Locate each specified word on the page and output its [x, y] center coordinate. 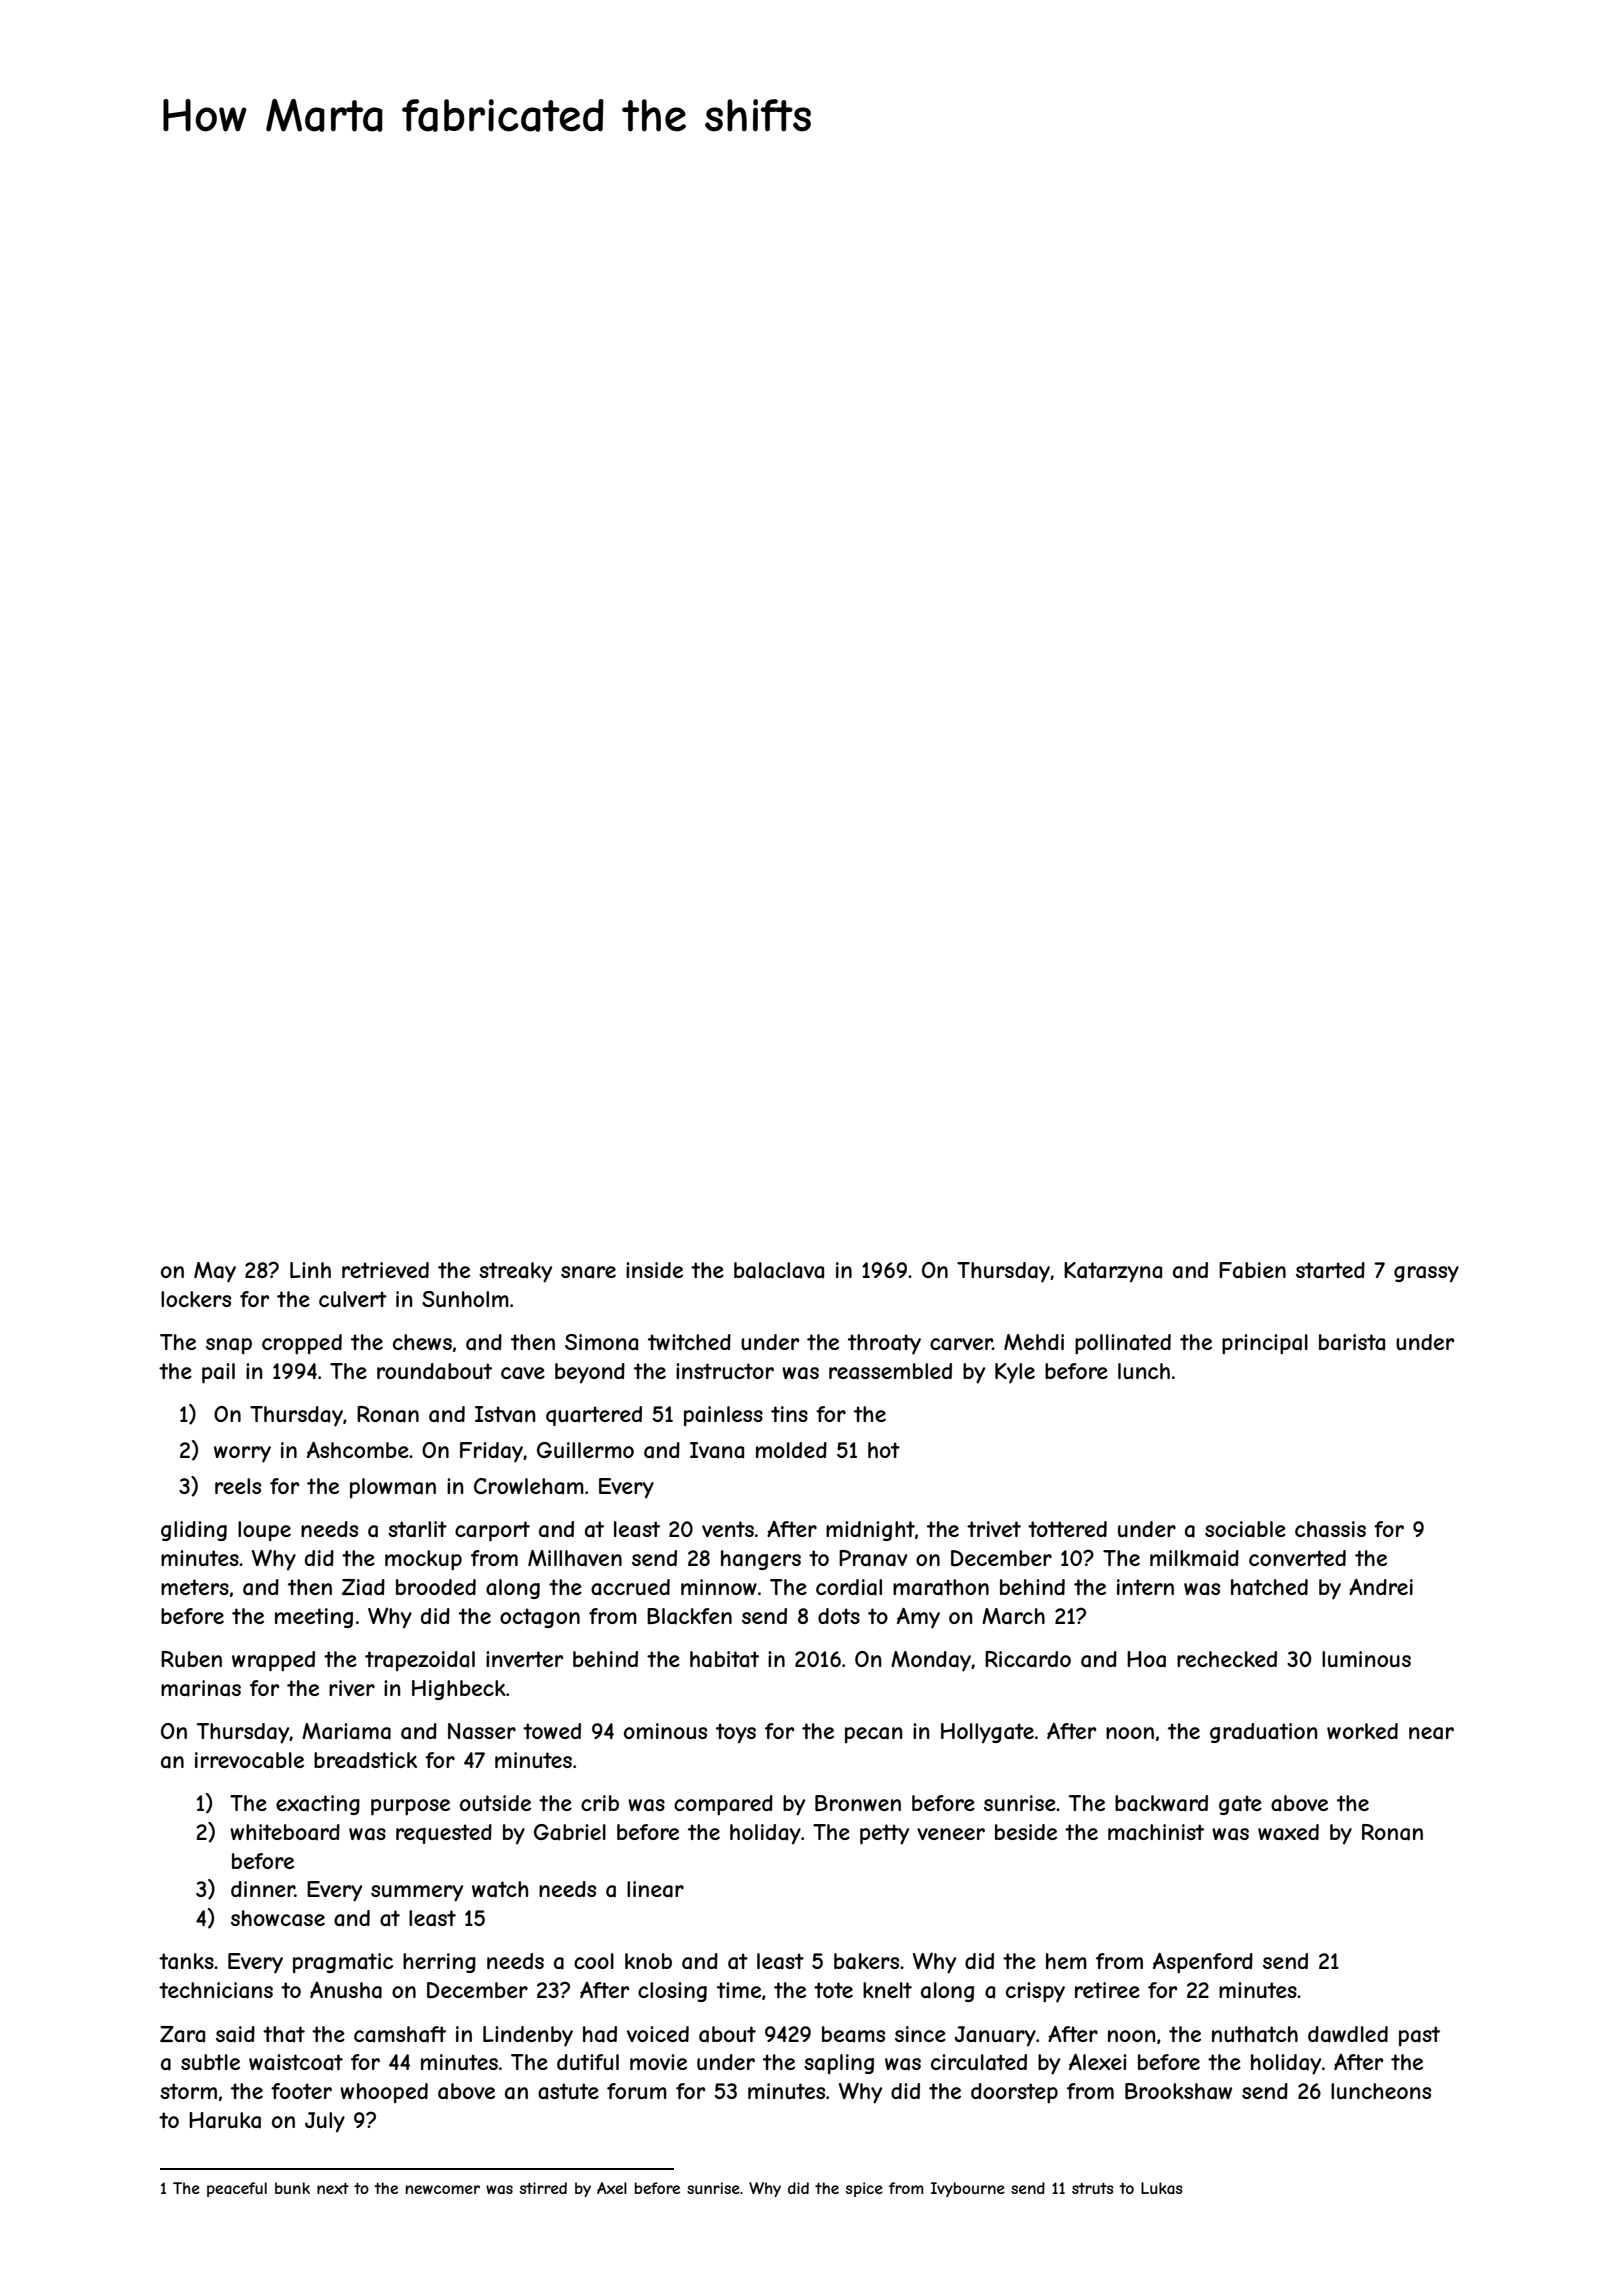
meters [195, 1587]
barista [1352, 1342]
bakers [866, 1961]
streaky [515, 1272]
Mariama [346, 1731]
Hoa [1146, 1659]
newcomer [443, 2189]
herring [439, 1963]
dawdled [1348, 2034]
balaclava [779, 1270]
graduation [1264, 1733]
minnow [719, 1587]
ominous [665, 1731]
